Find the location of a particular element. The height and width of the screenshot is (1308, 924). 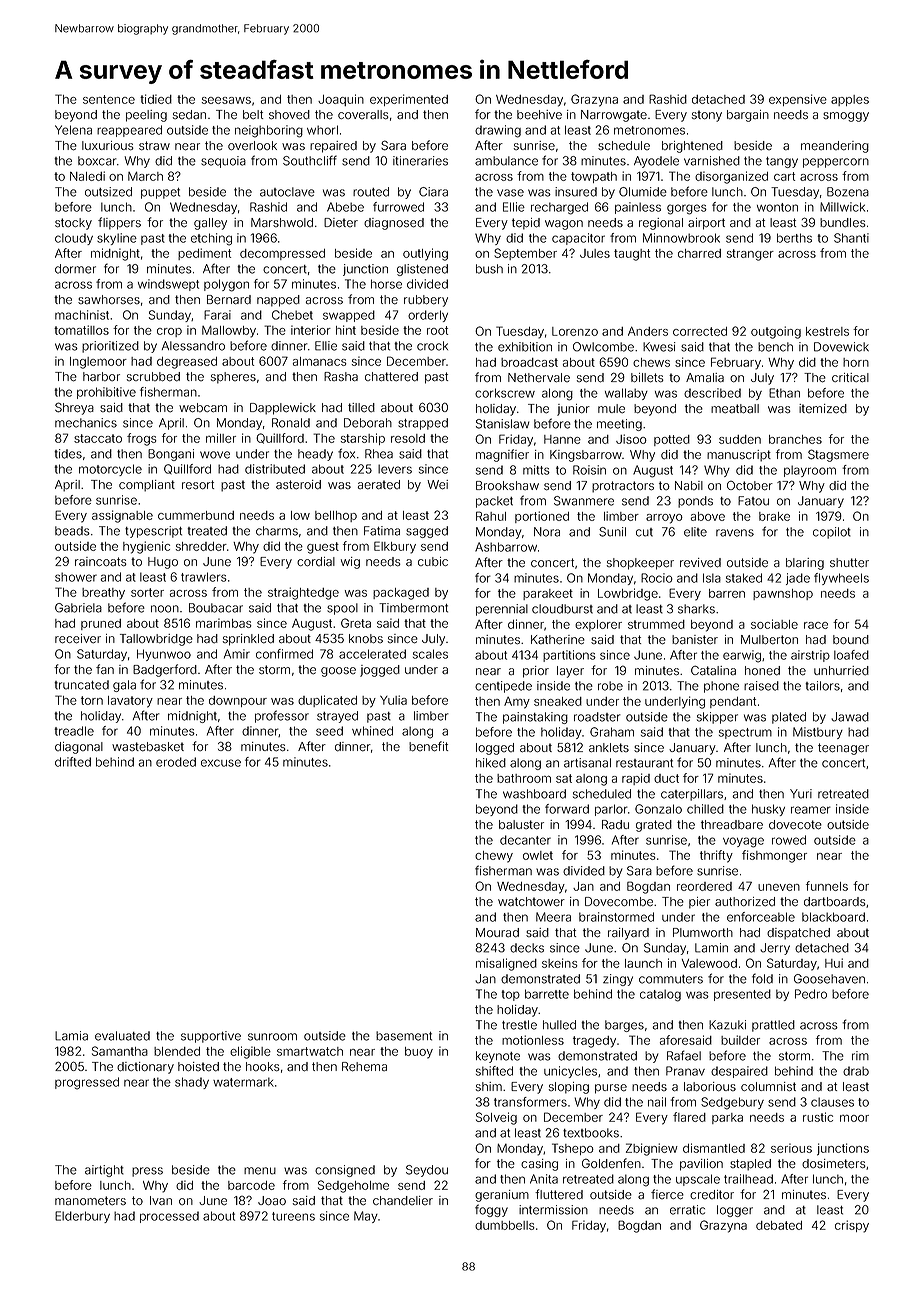

Badgerford is located at coordinates (165, 670).
